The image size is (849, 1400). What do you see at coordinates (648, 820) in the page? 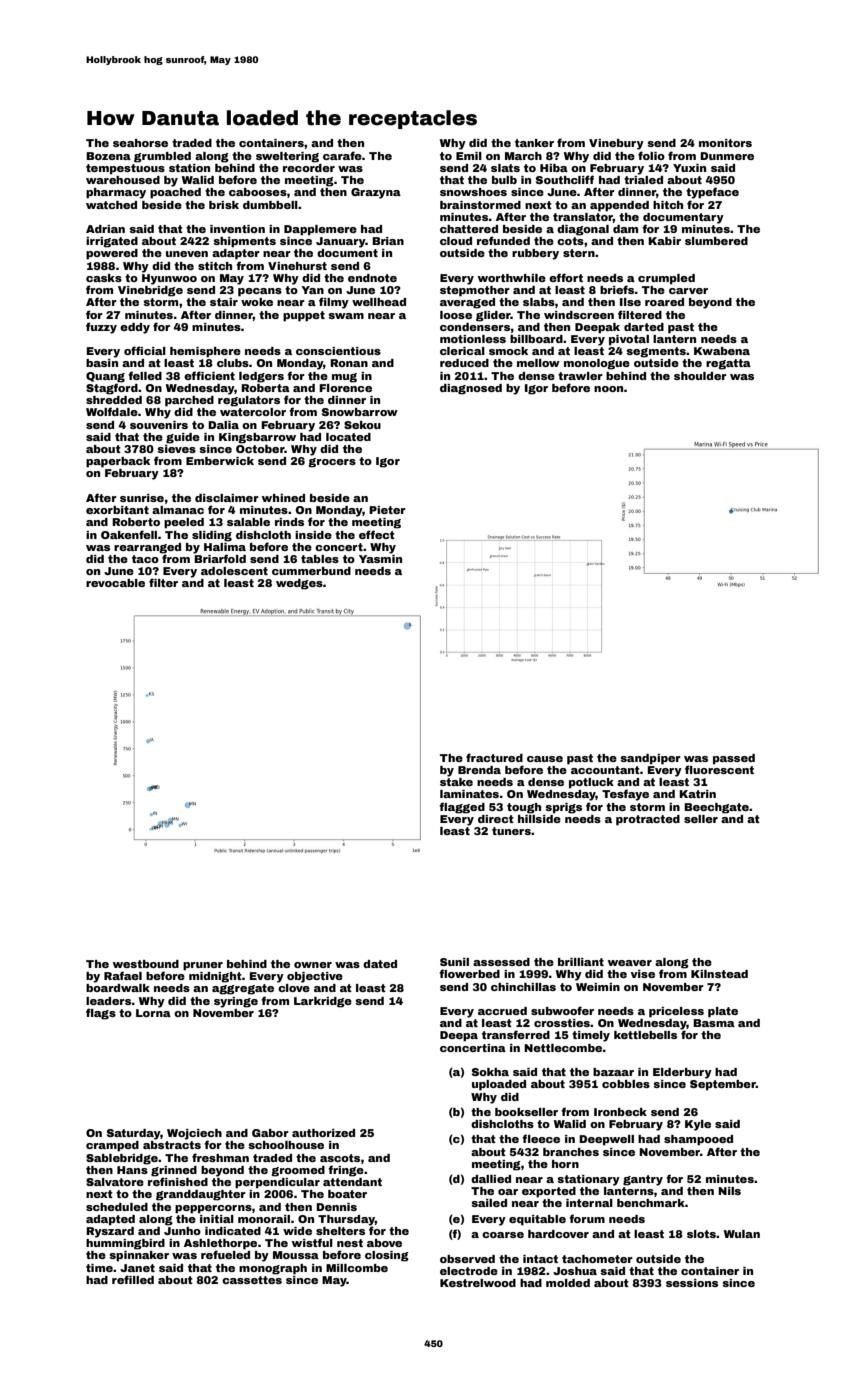
I see `protracted` at bounding box center [648, 820].
